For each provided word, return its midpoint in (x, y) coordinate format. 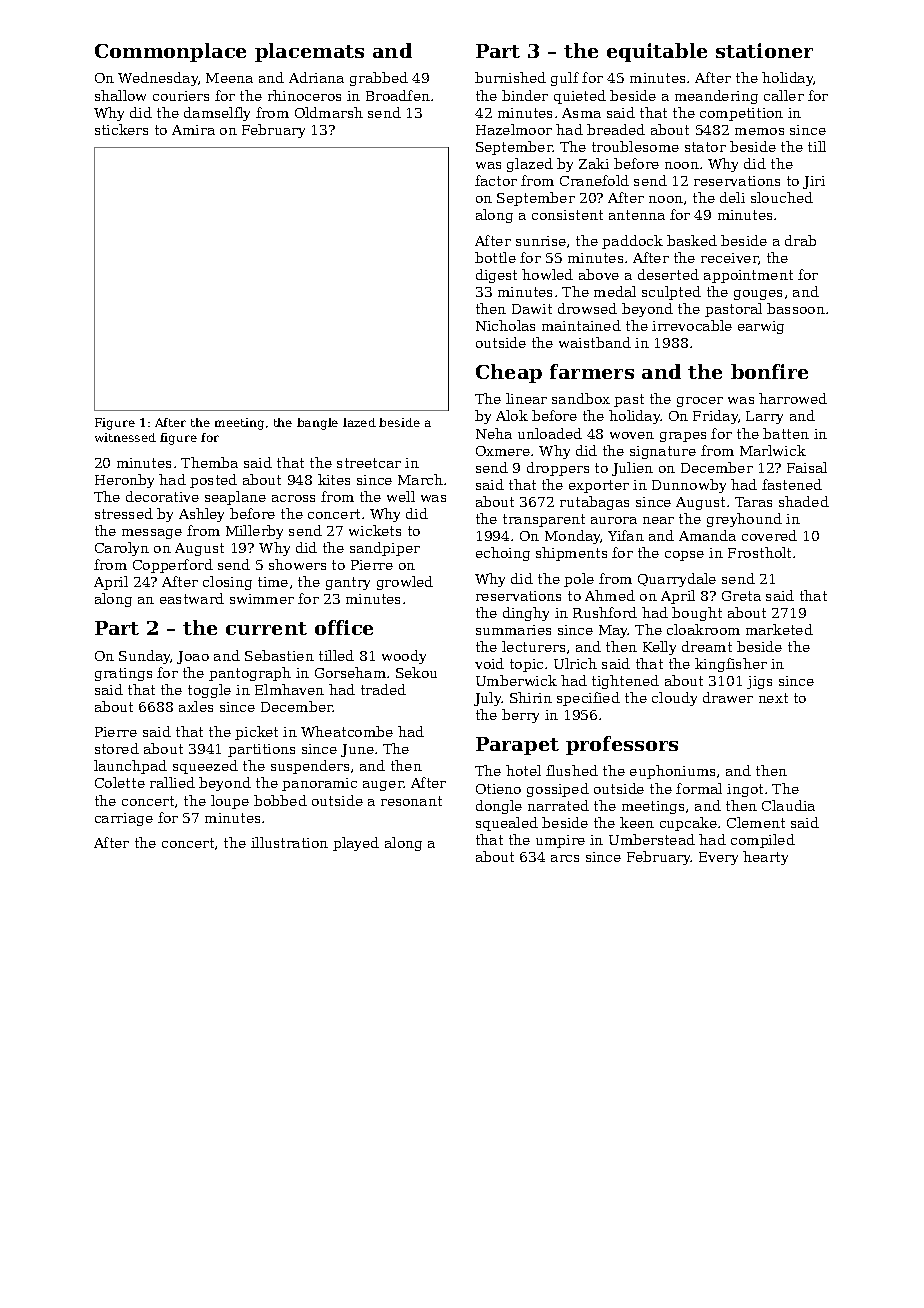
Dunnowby (689, 486)
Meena (229, 78)
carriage (124, 819)
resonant (411, 801)
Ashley (201, 515)
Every (718, 858)
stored (117, 748)
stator (705, 147)
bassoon (796, 308)
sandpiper (385, 549)
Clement (756, 822)
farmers (592, 371)
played (356, 844)
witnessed (125, 437)
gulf (565, 79)
